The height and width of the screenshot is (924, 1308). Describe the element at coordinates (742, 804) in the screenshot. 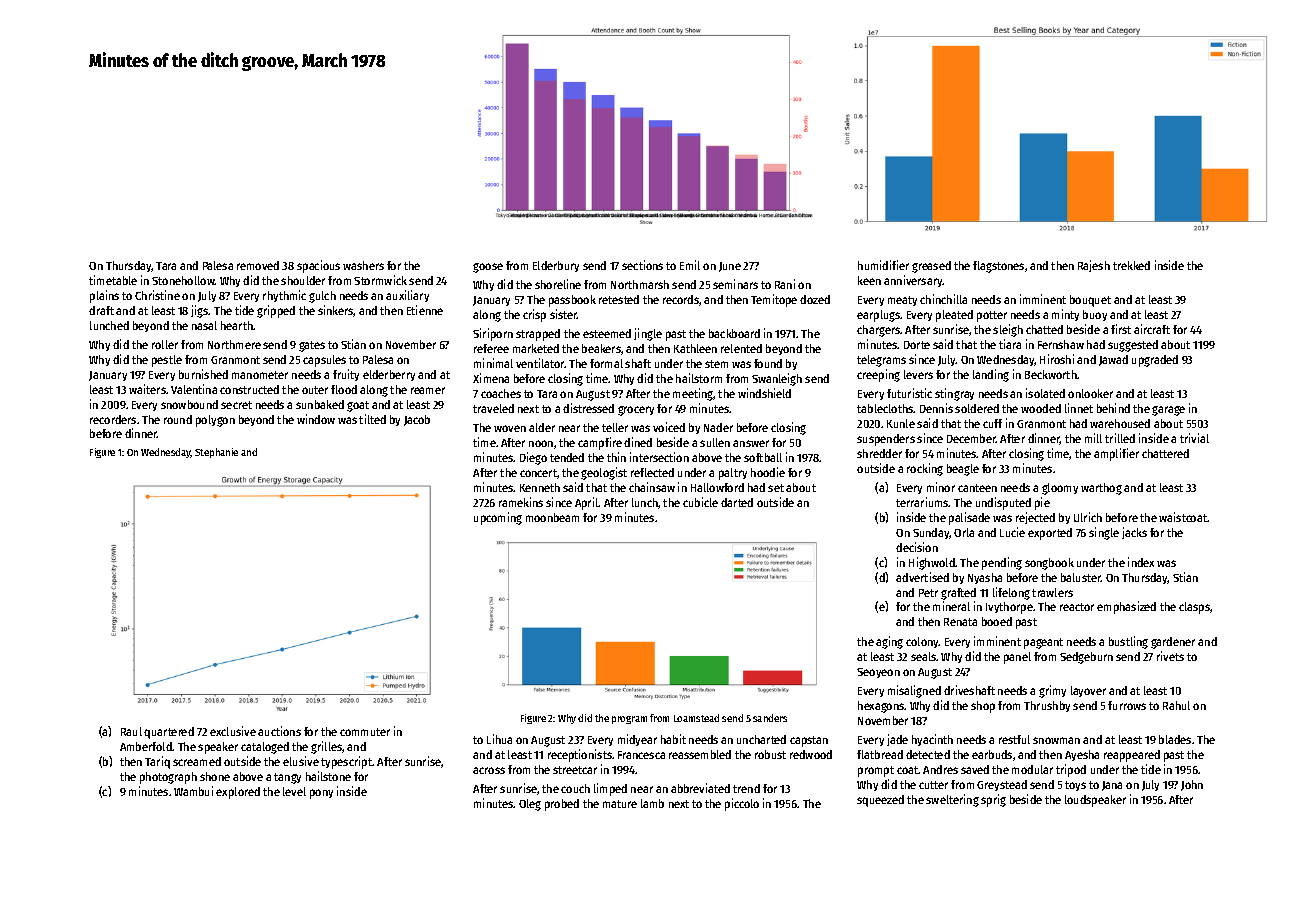

I see `piccolo` at that location.
